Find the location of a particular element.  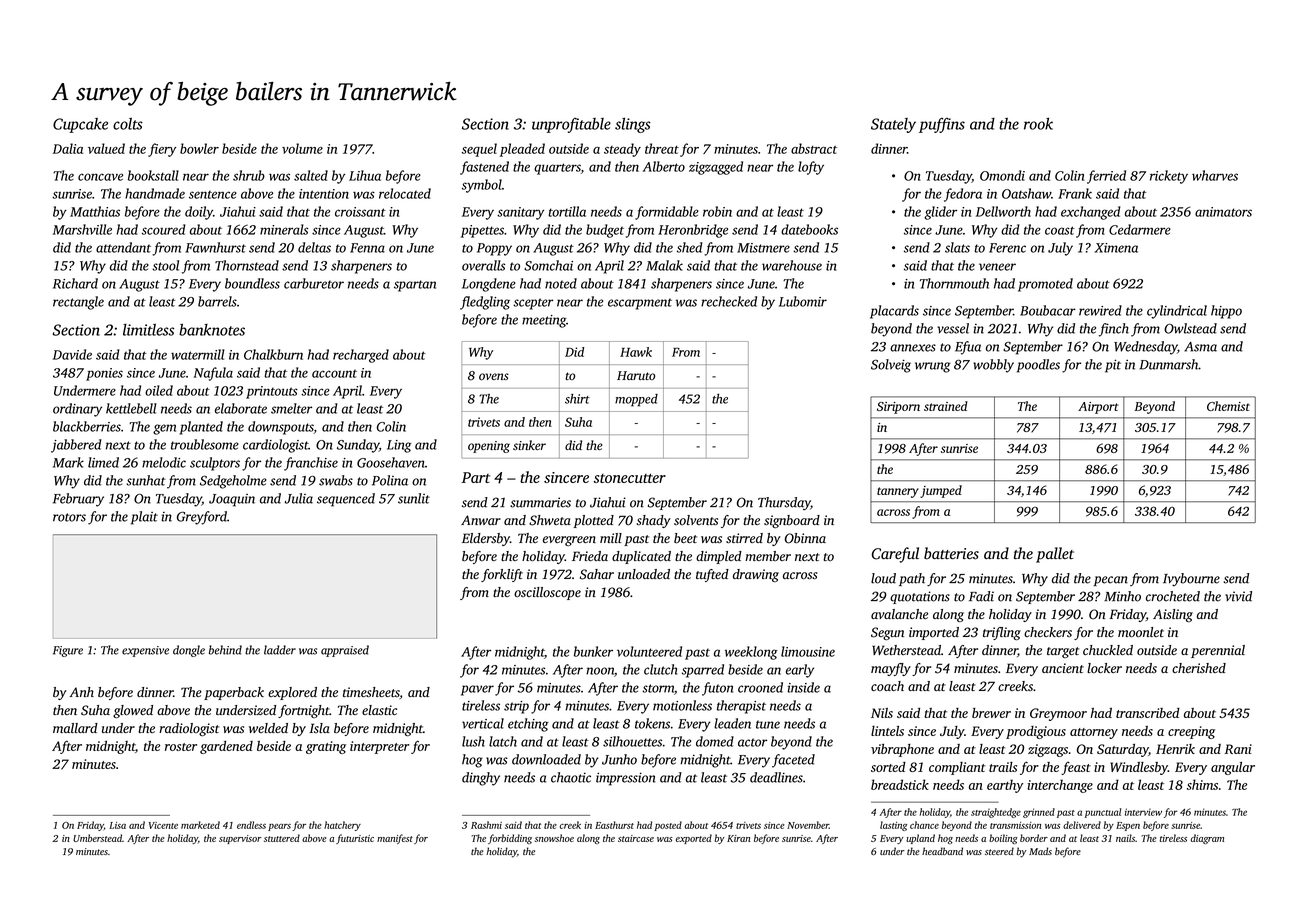

supervisor is located at coordinates (240, 839).
